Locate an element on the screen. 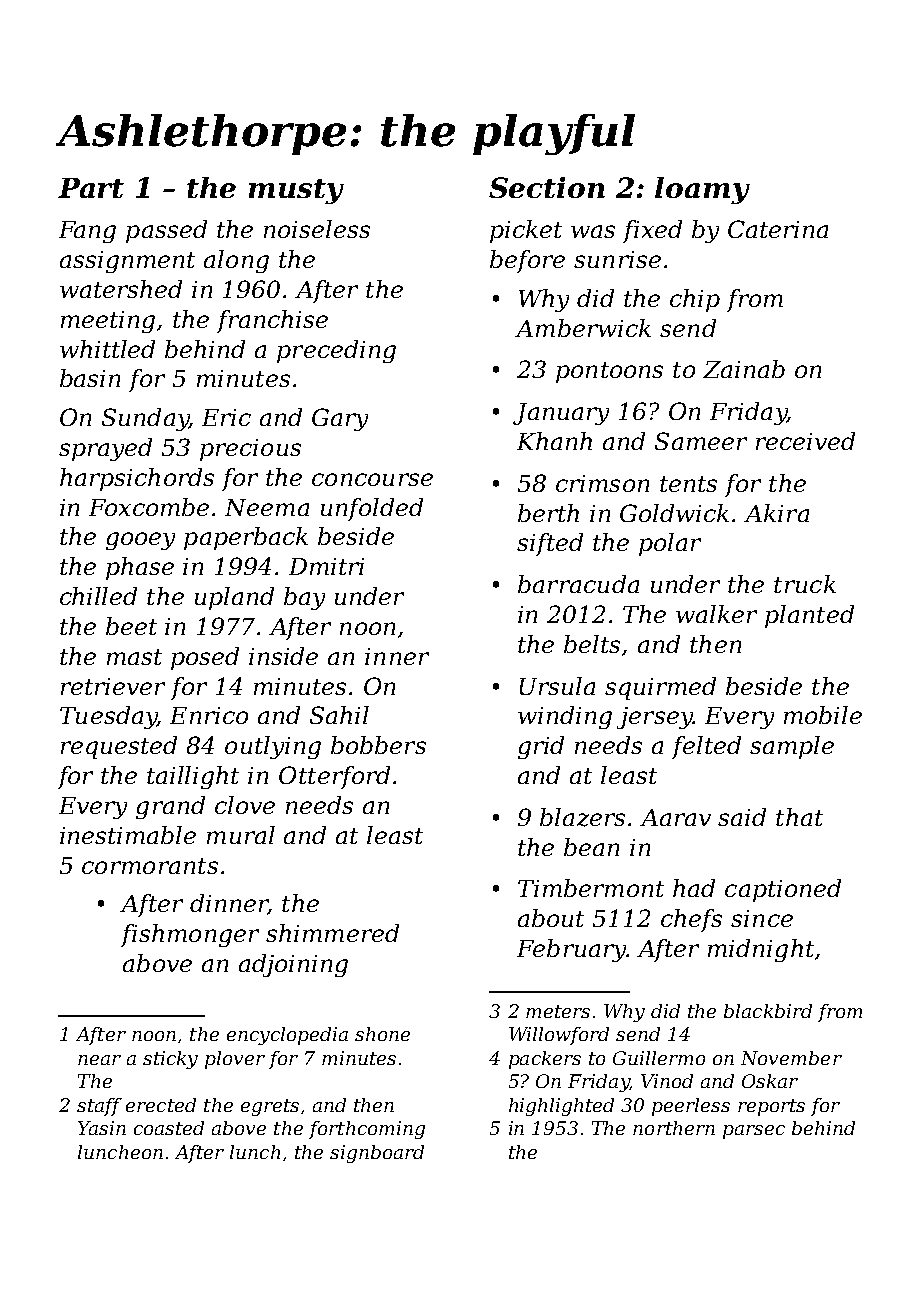 This screenshot has width=924, height=1311. loamy is located at coordinates (702, 190).
